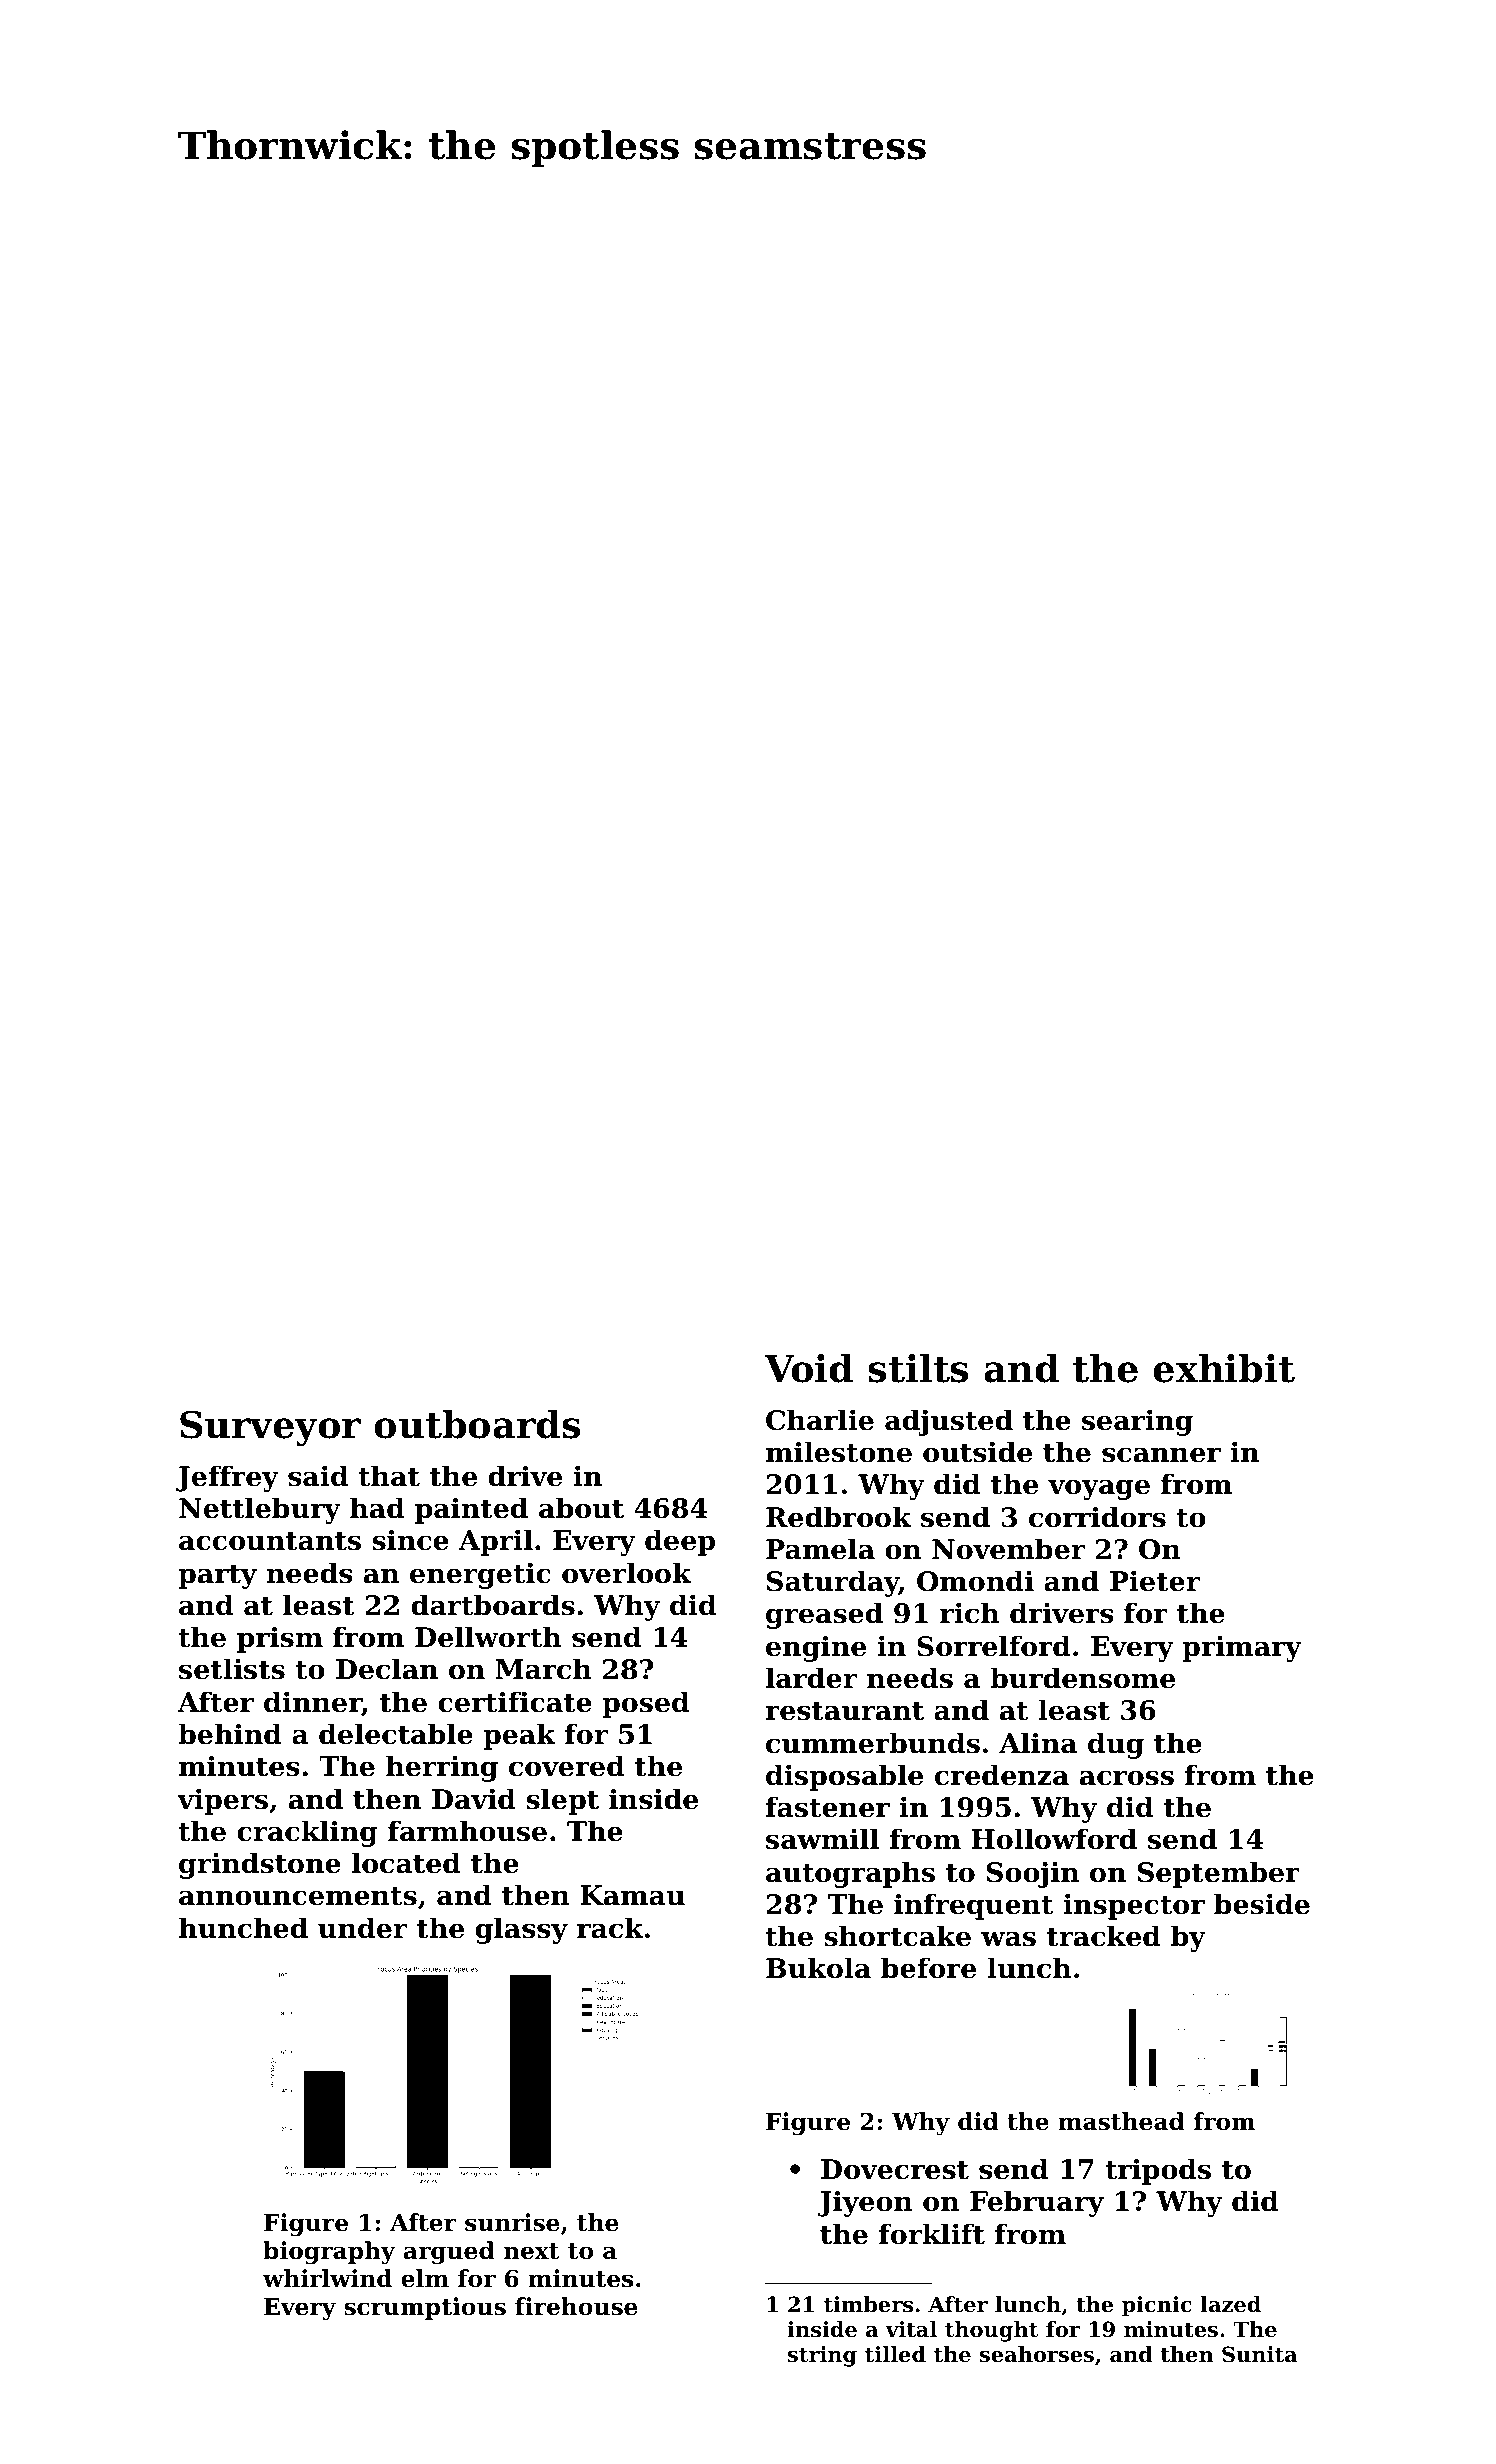 The height and width of the screenshot is (2464, 1496). Describe the element at coordinates (973, 1906) in the screenshot. I see `infrequent` at that location.
